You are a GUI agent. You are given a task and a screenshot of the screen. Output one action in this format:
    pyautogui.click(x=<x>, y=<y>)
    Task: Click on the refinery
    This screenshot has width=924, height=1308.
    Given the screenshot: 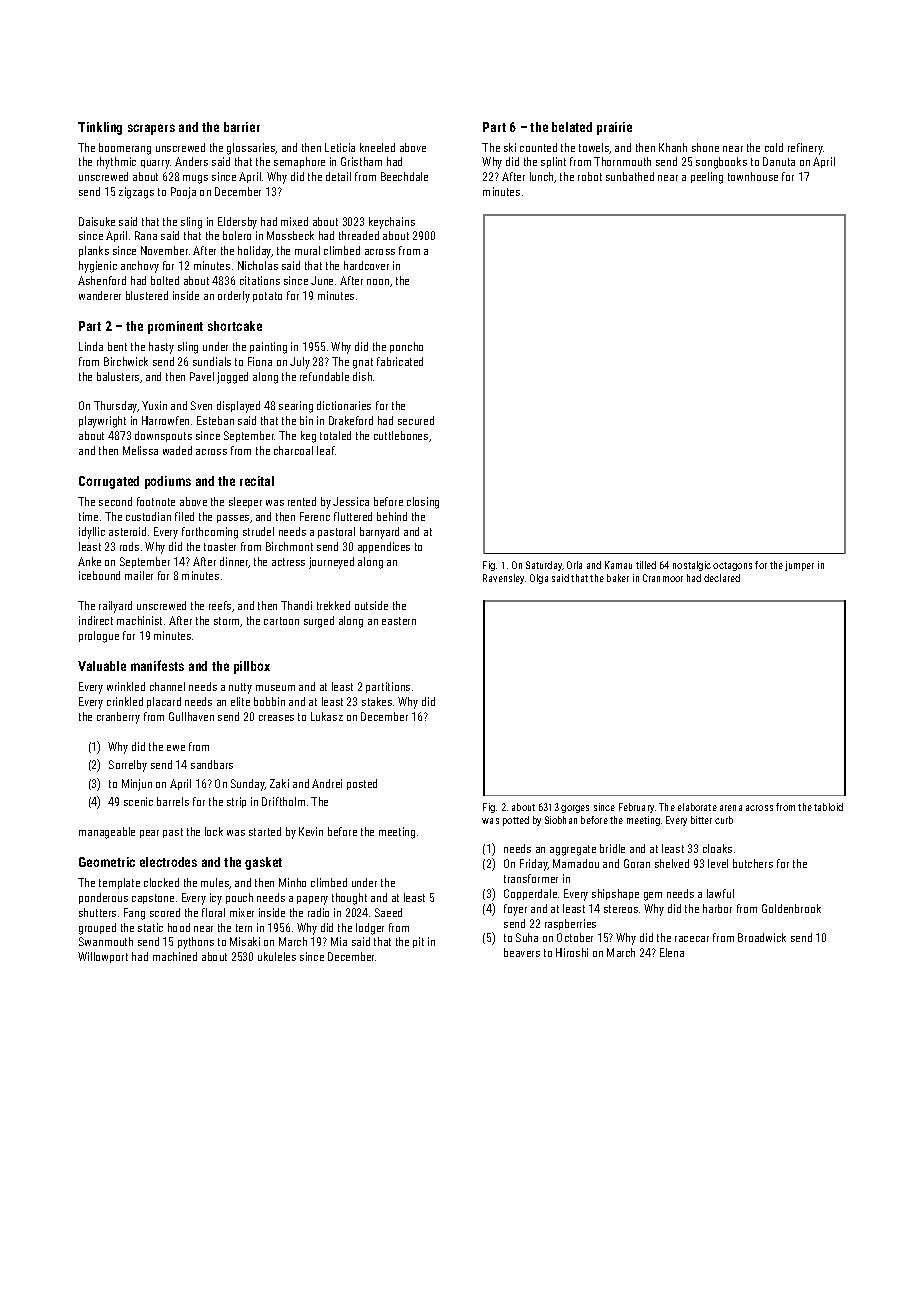 What is the action you would take?
    pyautogui.click(x=805, y=149)
